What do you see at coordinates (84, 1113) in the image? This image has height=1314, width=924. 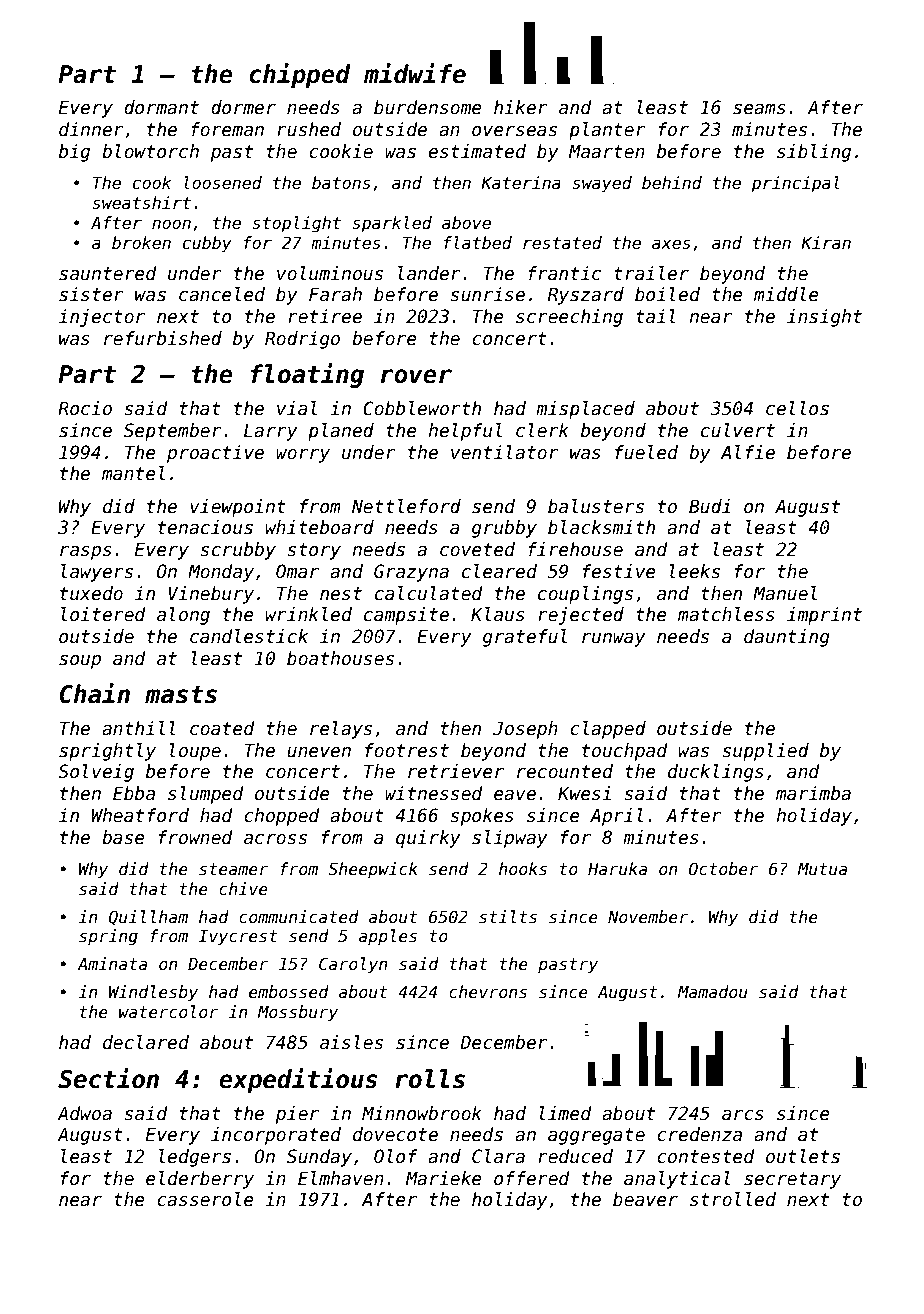 I see `Adwoa` at bounding box center [84, 1113].
